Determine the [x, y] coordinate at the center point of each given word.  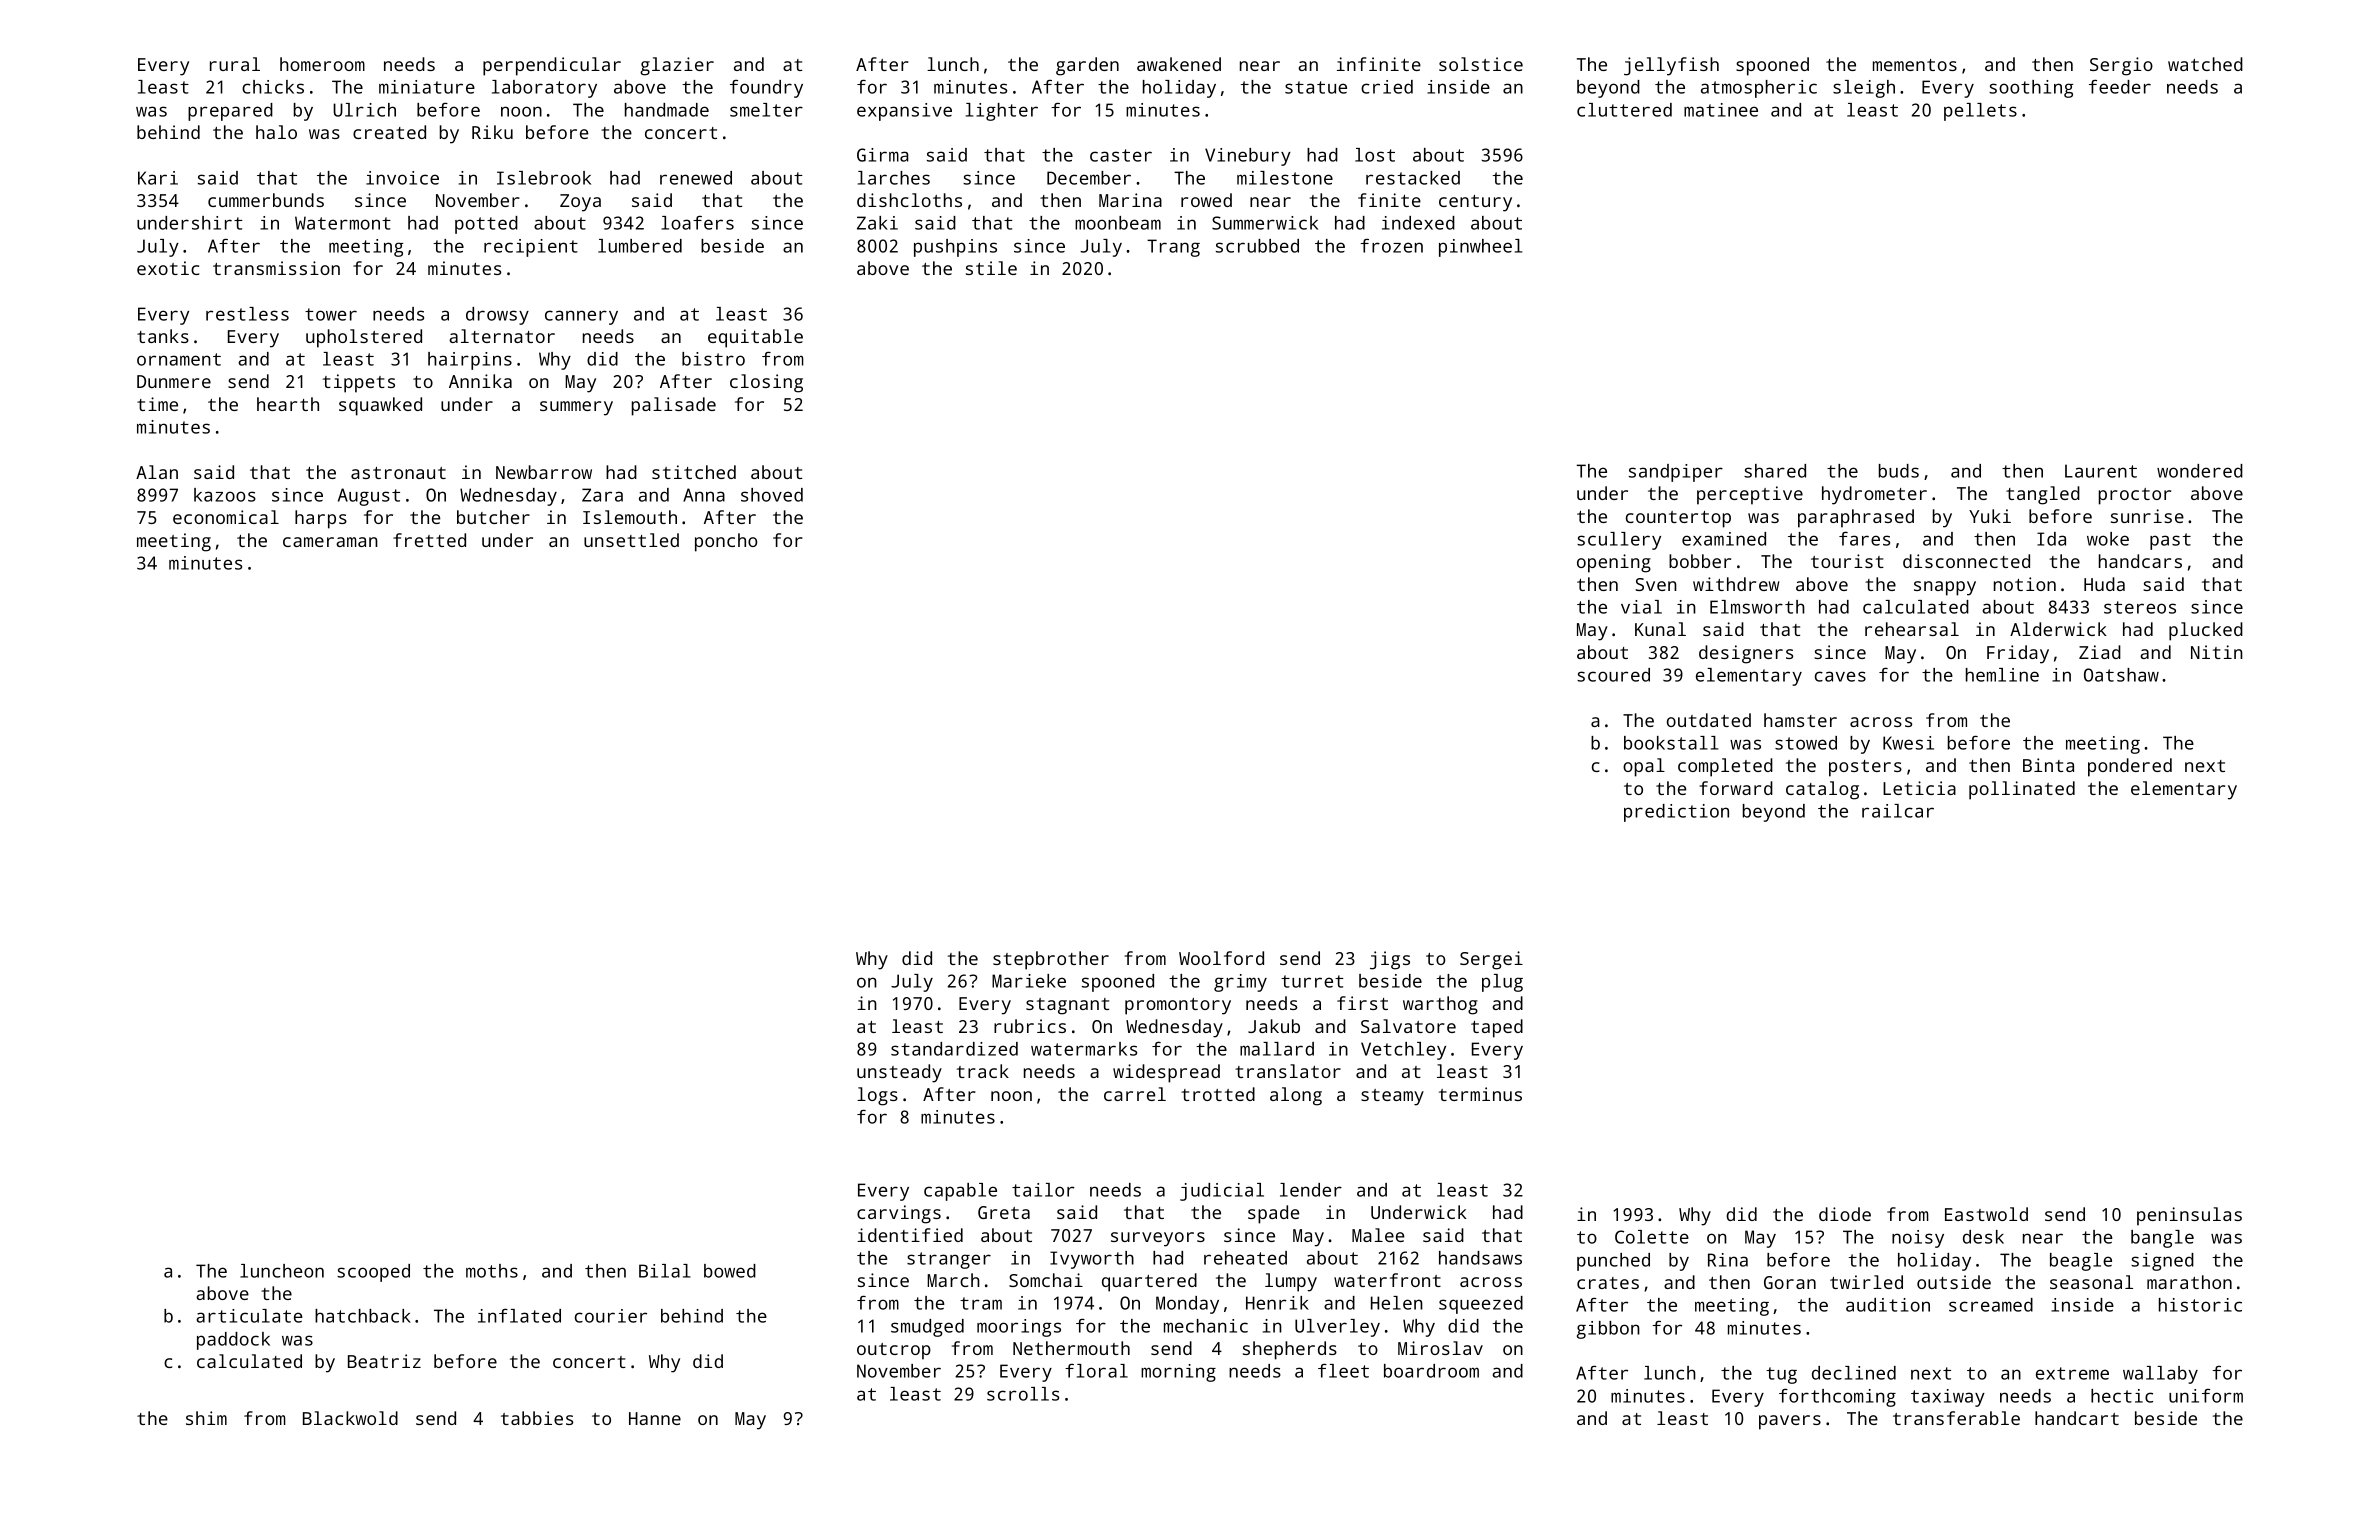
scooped [373, 1273]
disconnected [1966, 561]
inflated [519, 1316]
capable [960, 1192]
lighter [1002, 112]
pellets [1980, 112]
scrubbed [1257, 246]
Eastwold [1986, 1214]
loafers [697, 223]
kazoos [225, 495]
